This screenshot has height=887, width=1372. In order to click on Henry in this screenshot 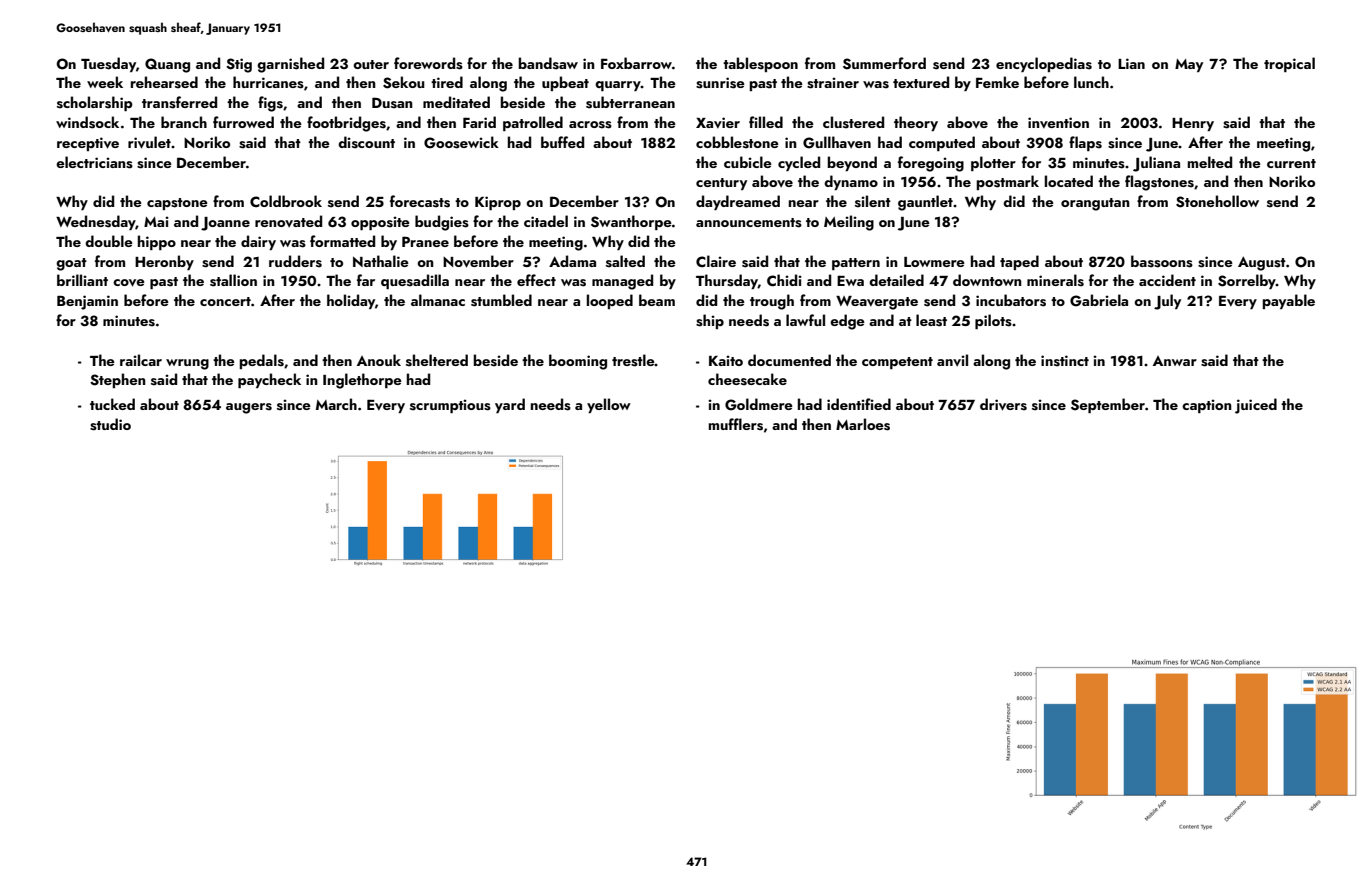, I will do `click(1193, 124)`.
